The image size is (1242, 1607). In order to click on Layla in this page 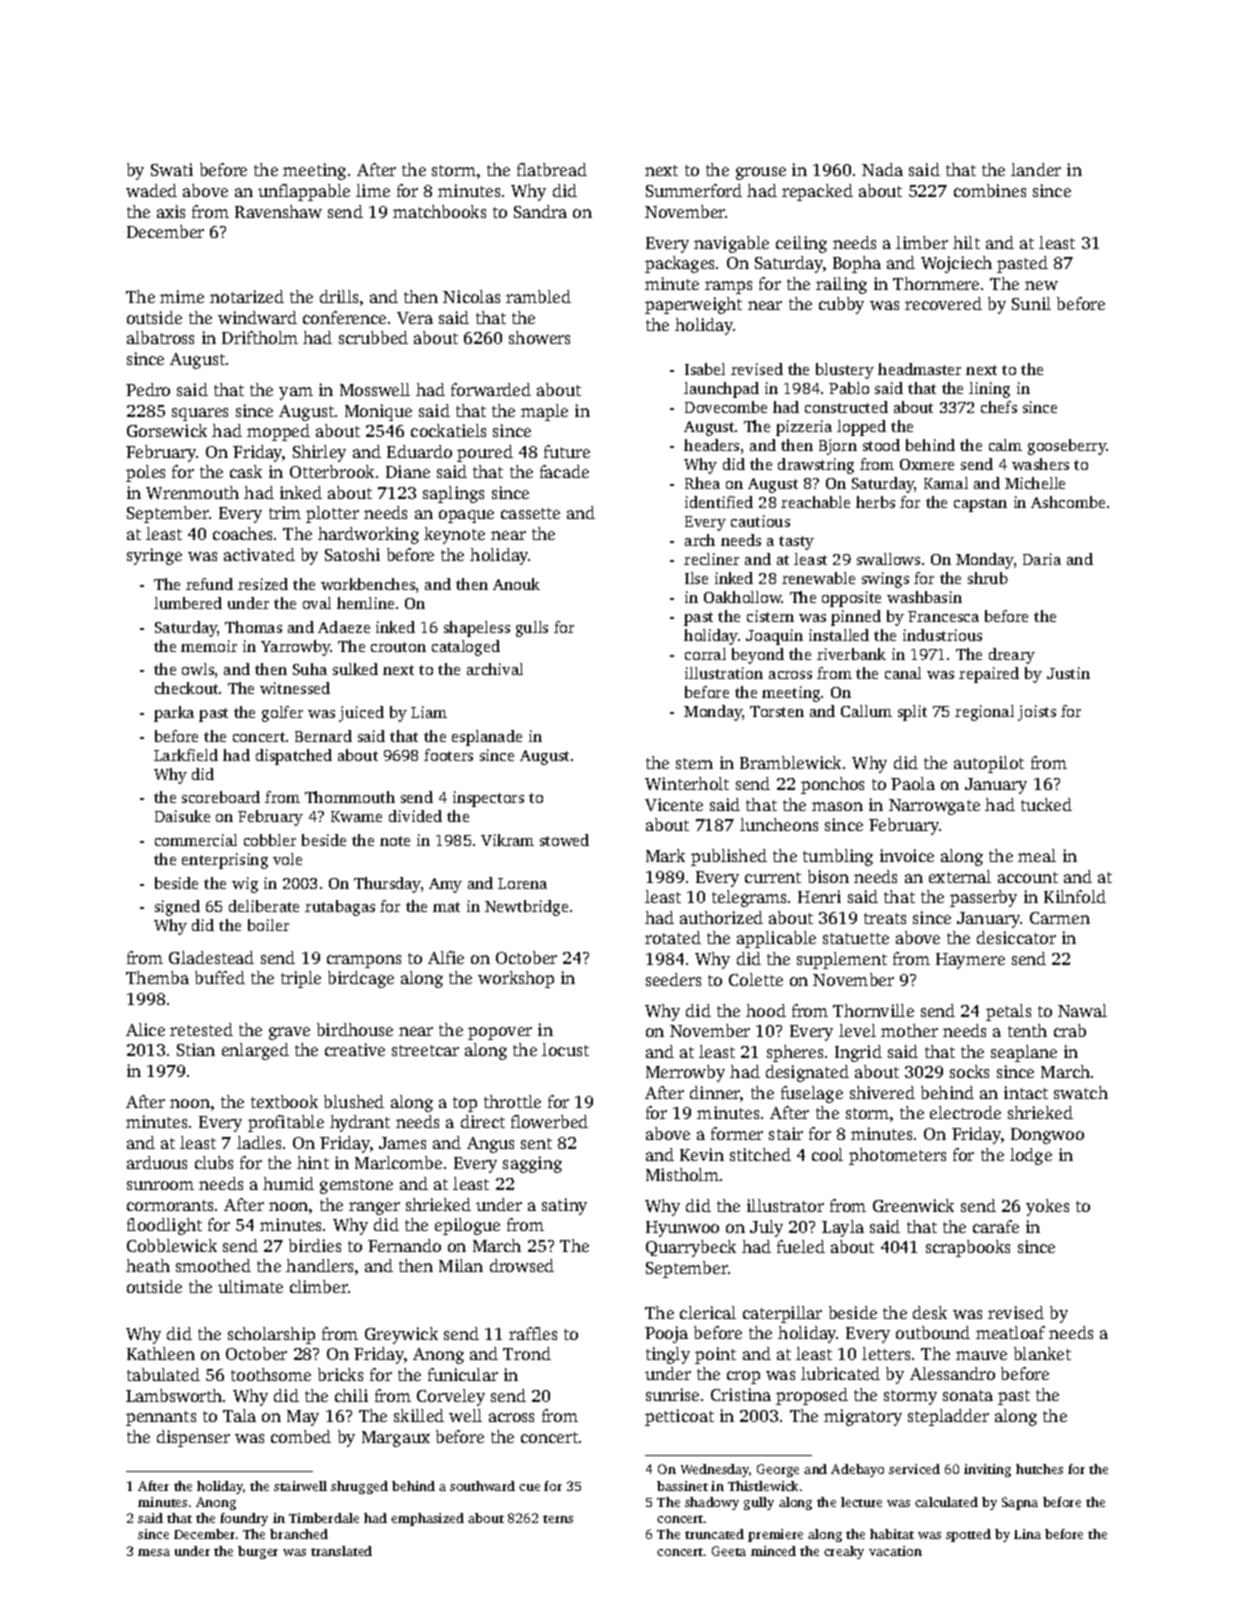, I will do `click(843, 1228)`.
